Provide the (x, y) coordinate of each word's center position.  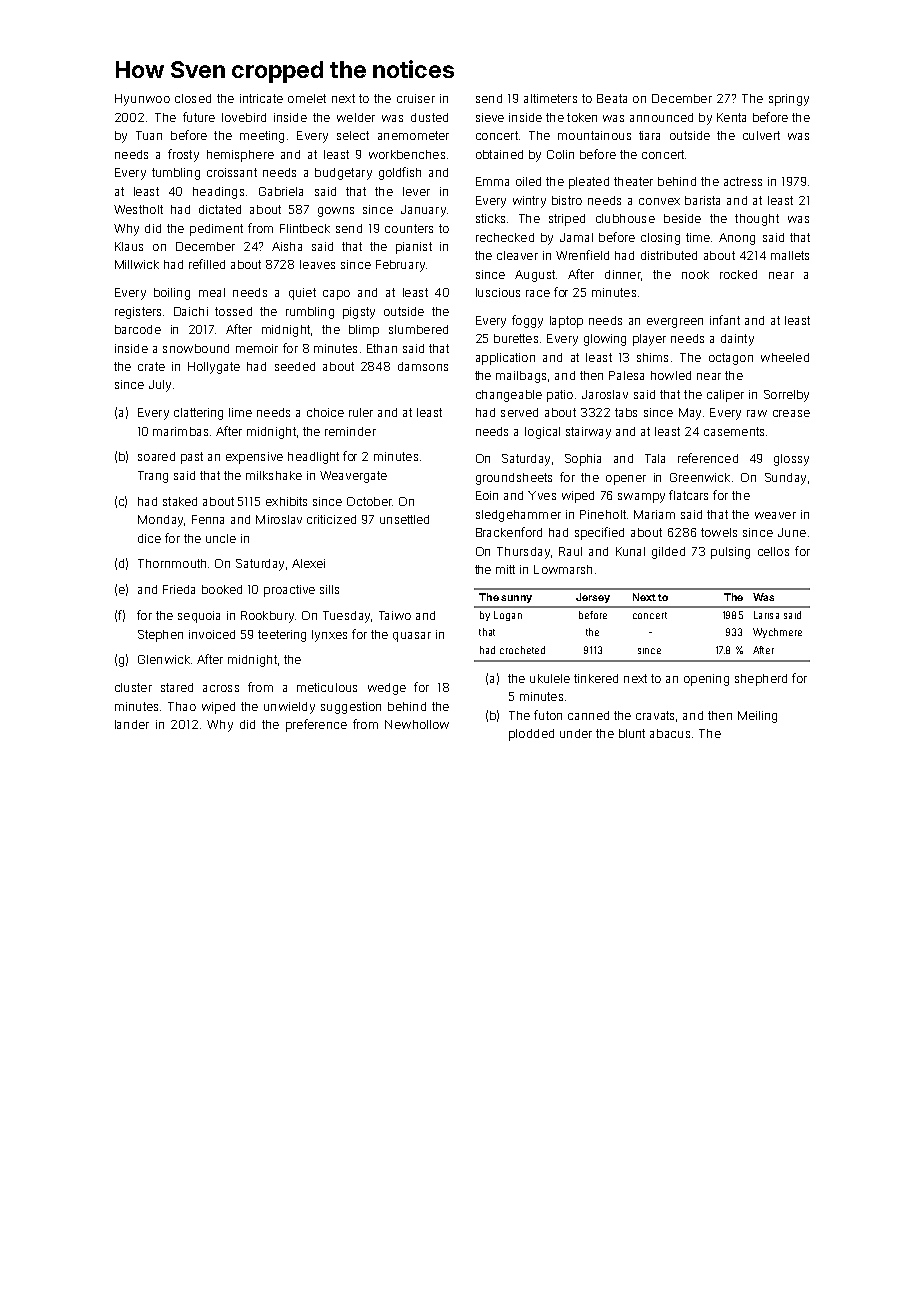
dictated (220, 209)
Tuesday (346, 617)
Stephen (160, 636)
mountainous (594, 135)
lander (132, 724)
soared (156, 456)
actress (743, 181)
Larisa (766, 615)
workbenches (407, 154)
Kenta (731, 117)
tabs (626, 412)
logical (542, 433)
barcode (138, 329)
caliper (725, 396)
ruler (361, 412)
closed (193, 98)
